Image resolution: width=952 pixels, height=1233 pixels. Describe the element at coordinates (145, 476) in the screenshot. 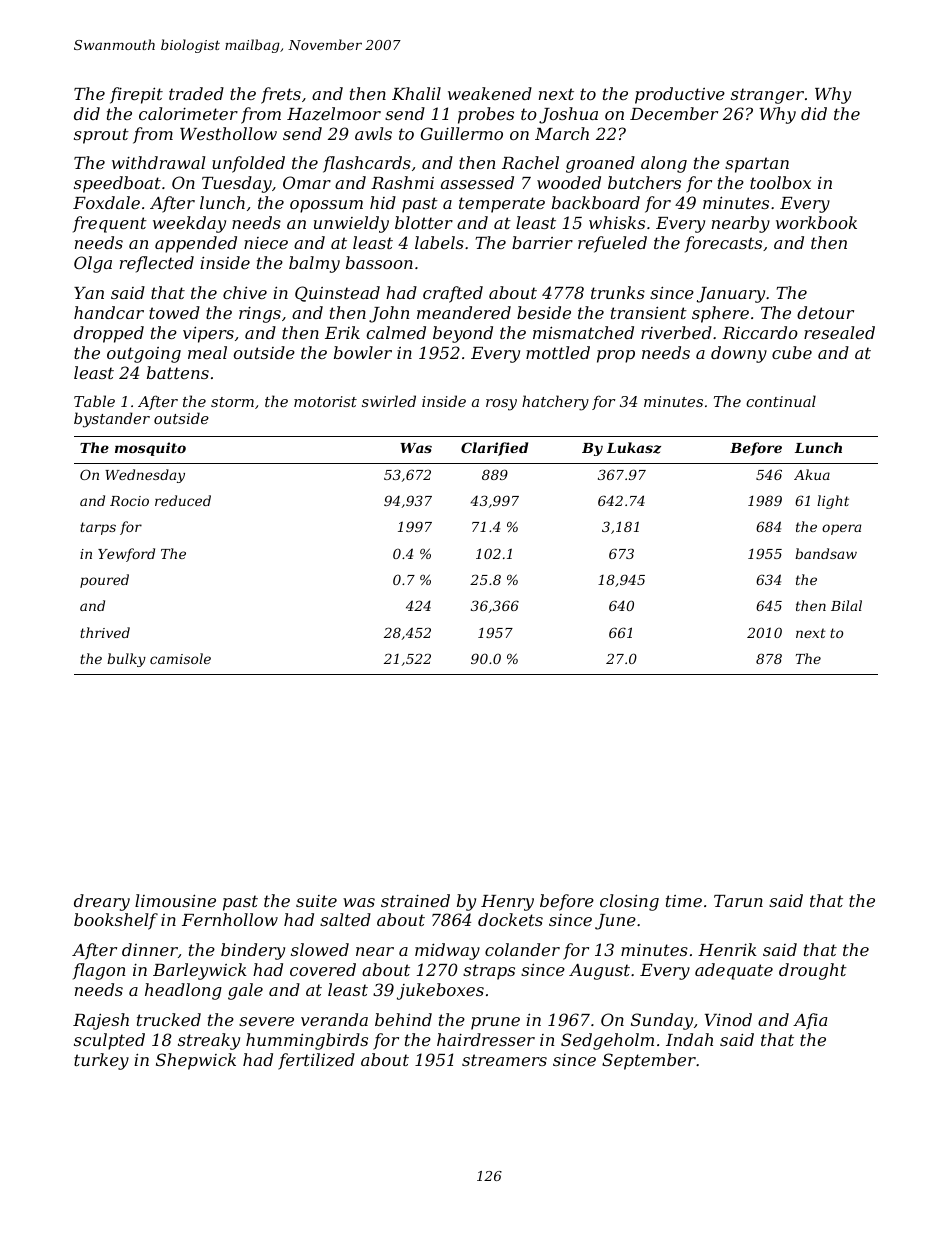

I see `Wednesday` at that location.
